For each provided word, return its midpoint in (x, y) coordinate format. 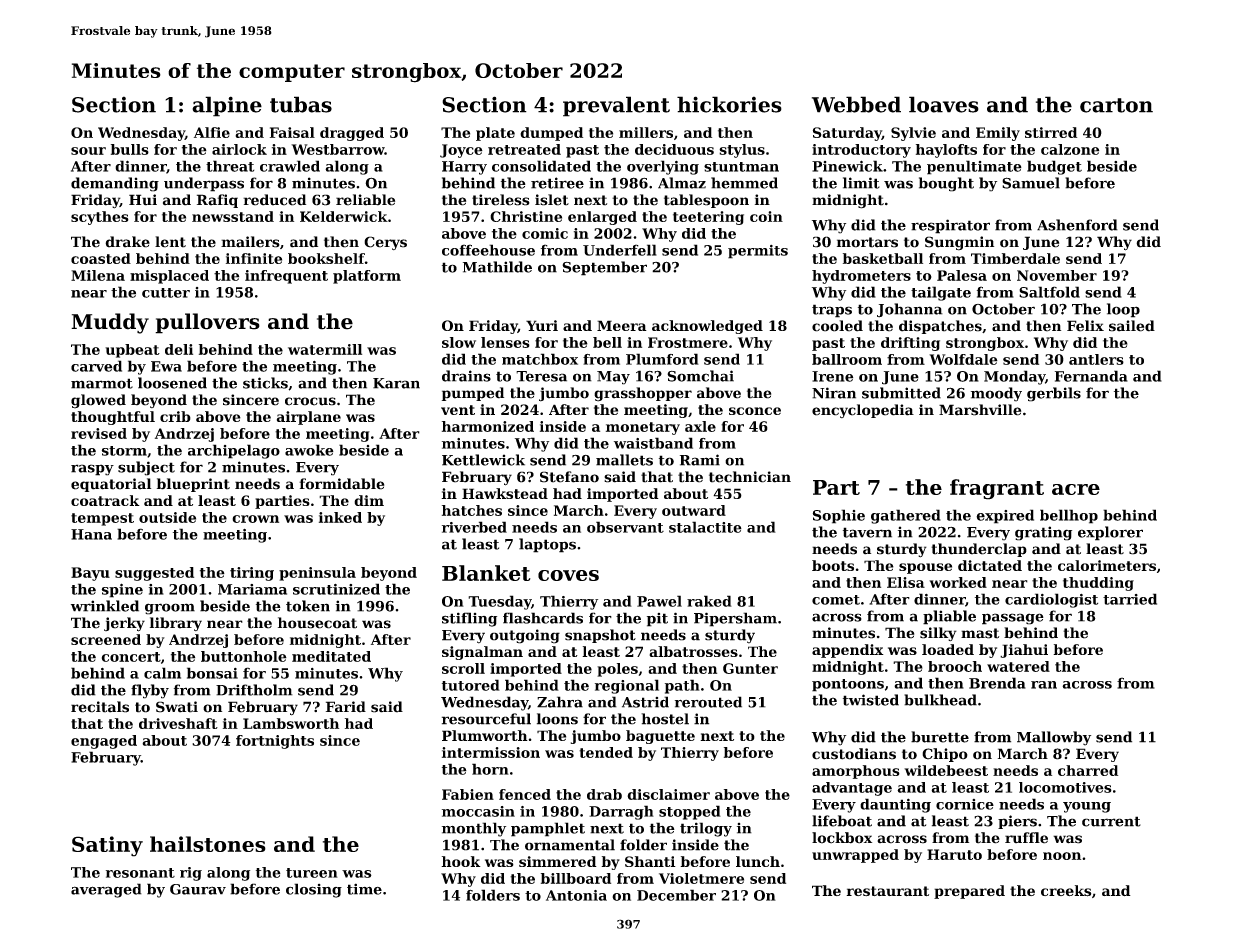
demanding (115, 184)
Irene (832, 376)
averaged (106, 890)
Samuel (1031, 183)
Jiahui (1024, 651)
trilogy (706, 829)
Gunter (750, 668)
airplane (309, 418)
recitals (100, 707)
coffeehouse (488, 250)
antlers (1096, 359)
